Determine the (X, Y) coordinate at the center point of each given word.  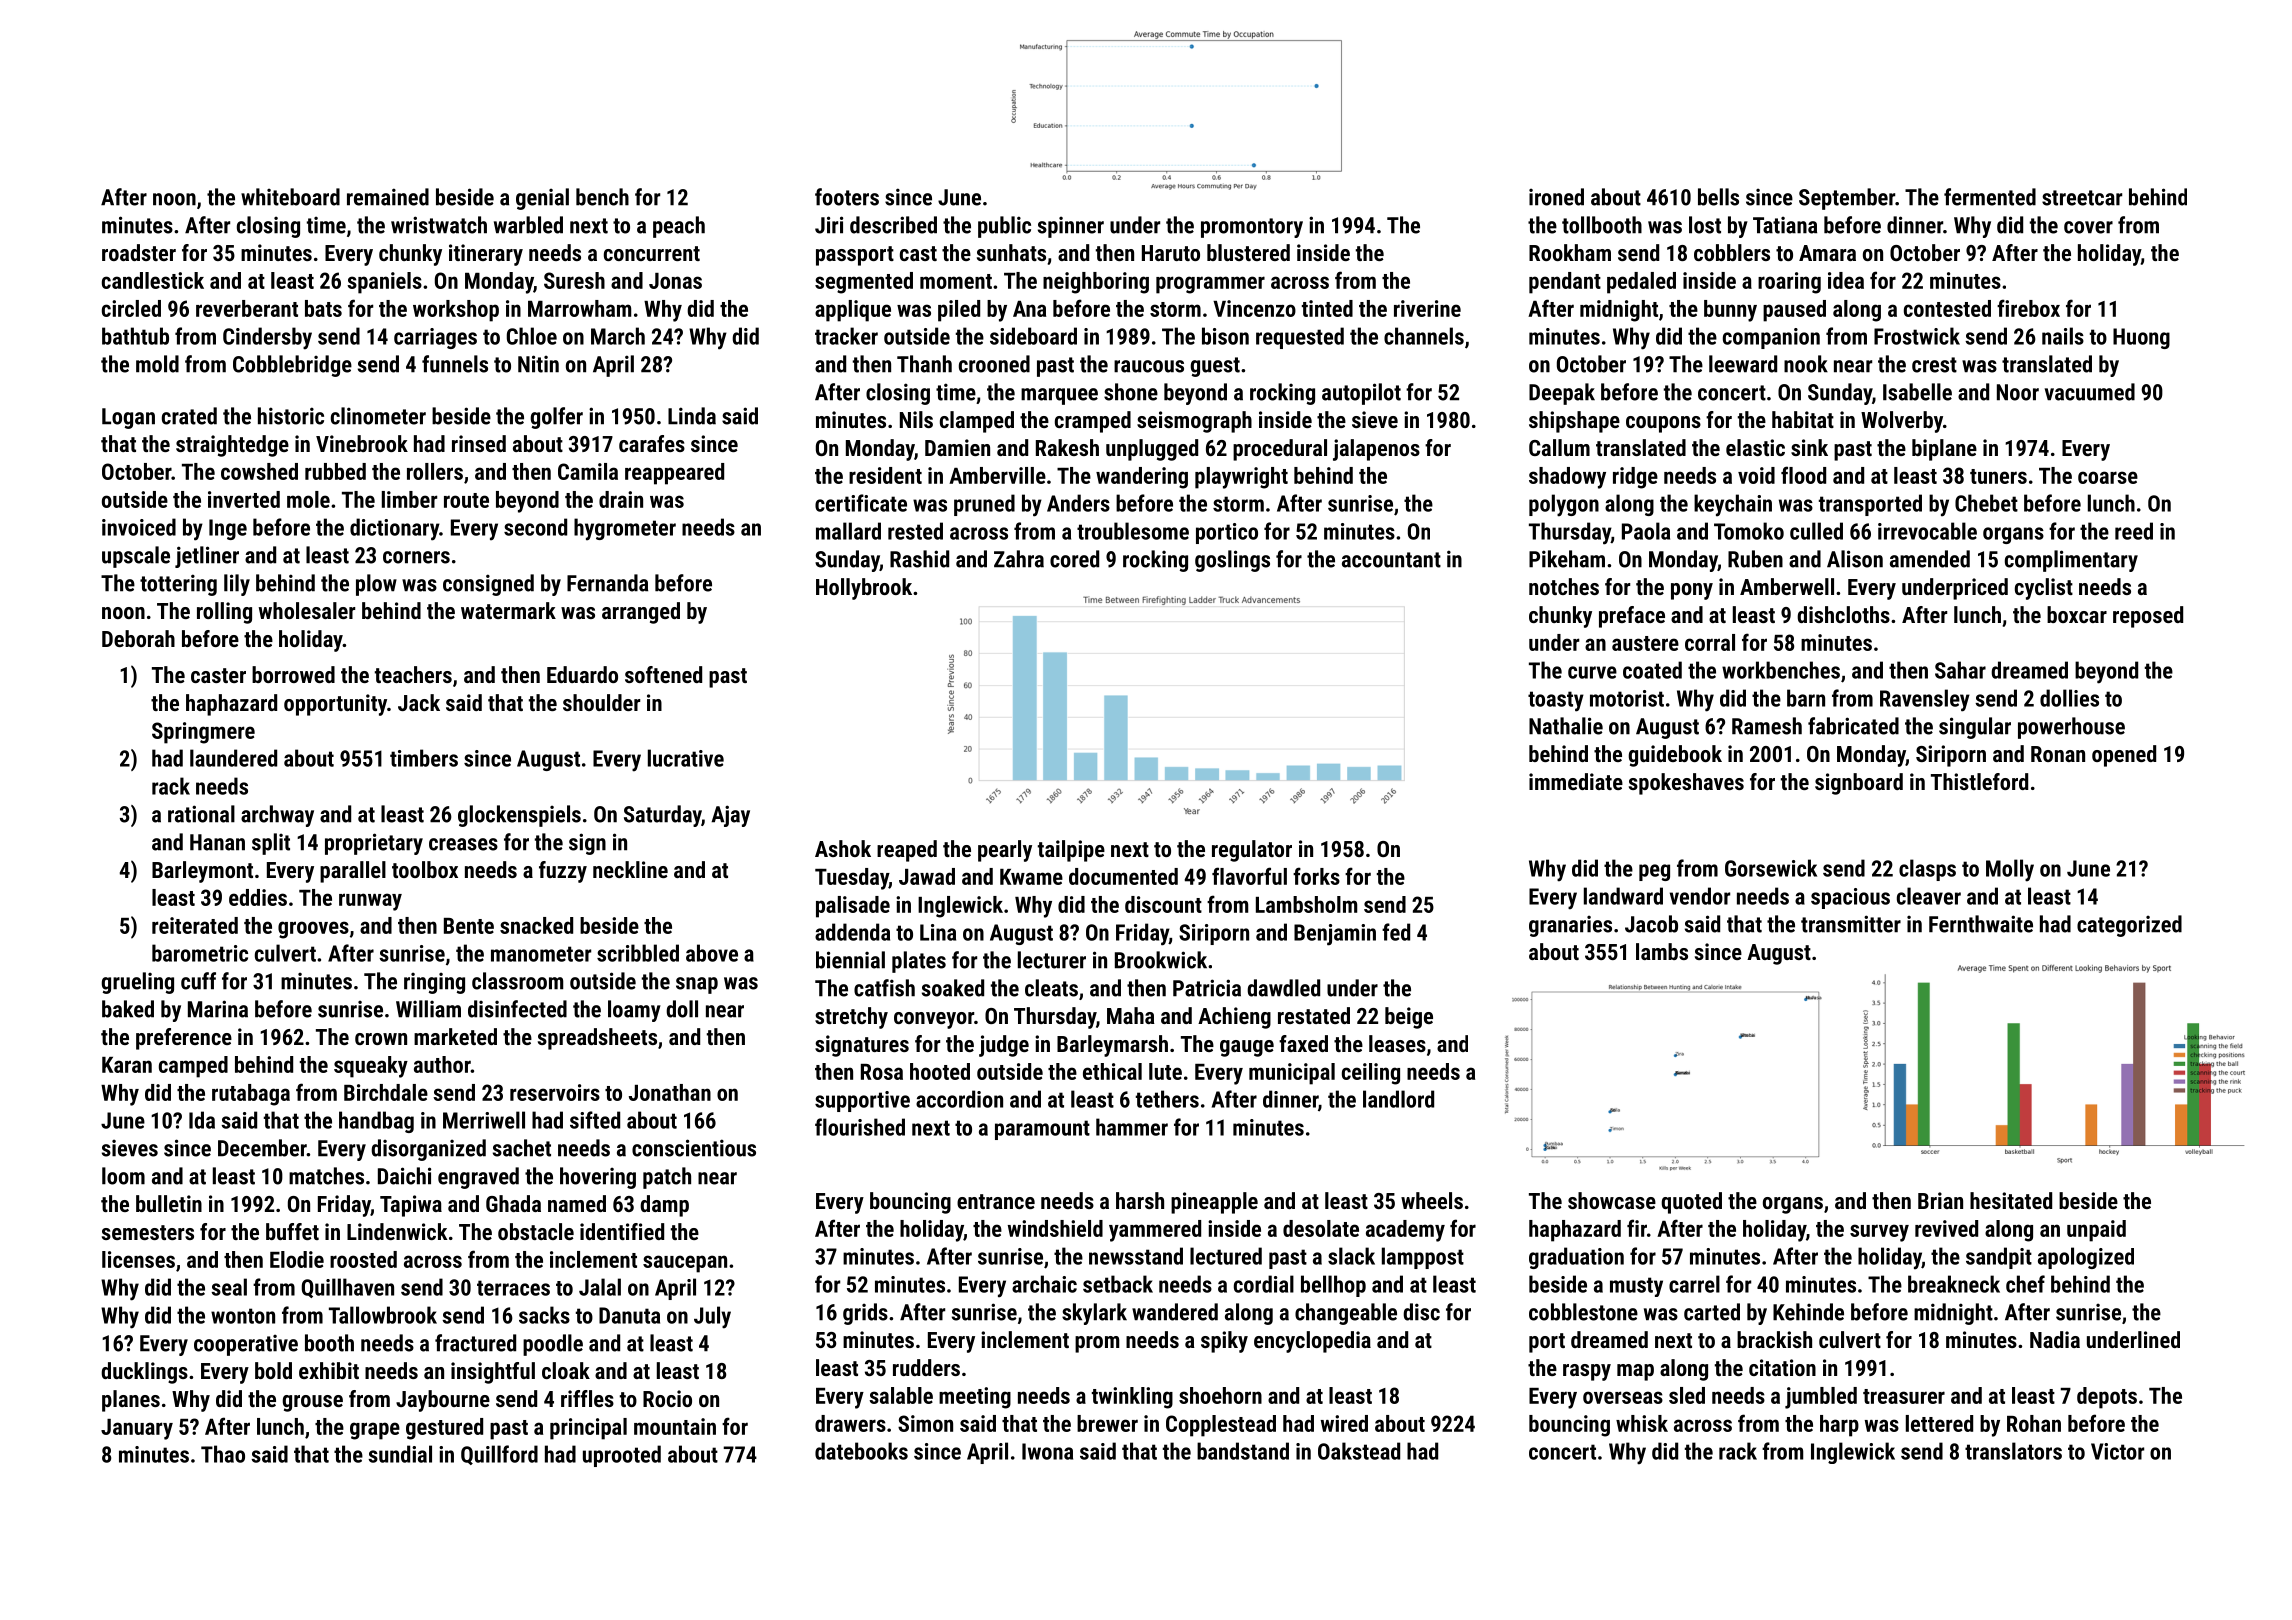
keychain (1733, 505)
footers (847, 197)
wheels (1432, 1200)
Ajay (730, 816)
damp (664, 1206)
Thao (223, 1454)
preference (184, 1039)
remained (388, 197)
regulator (1252, 851)
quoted (1691, 1203)
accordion (959, 1099)
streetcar (2082, 198)
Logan (128, 418)
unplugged (1152, 450)
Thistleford (1979, 781)
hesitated (2011, 1200)
